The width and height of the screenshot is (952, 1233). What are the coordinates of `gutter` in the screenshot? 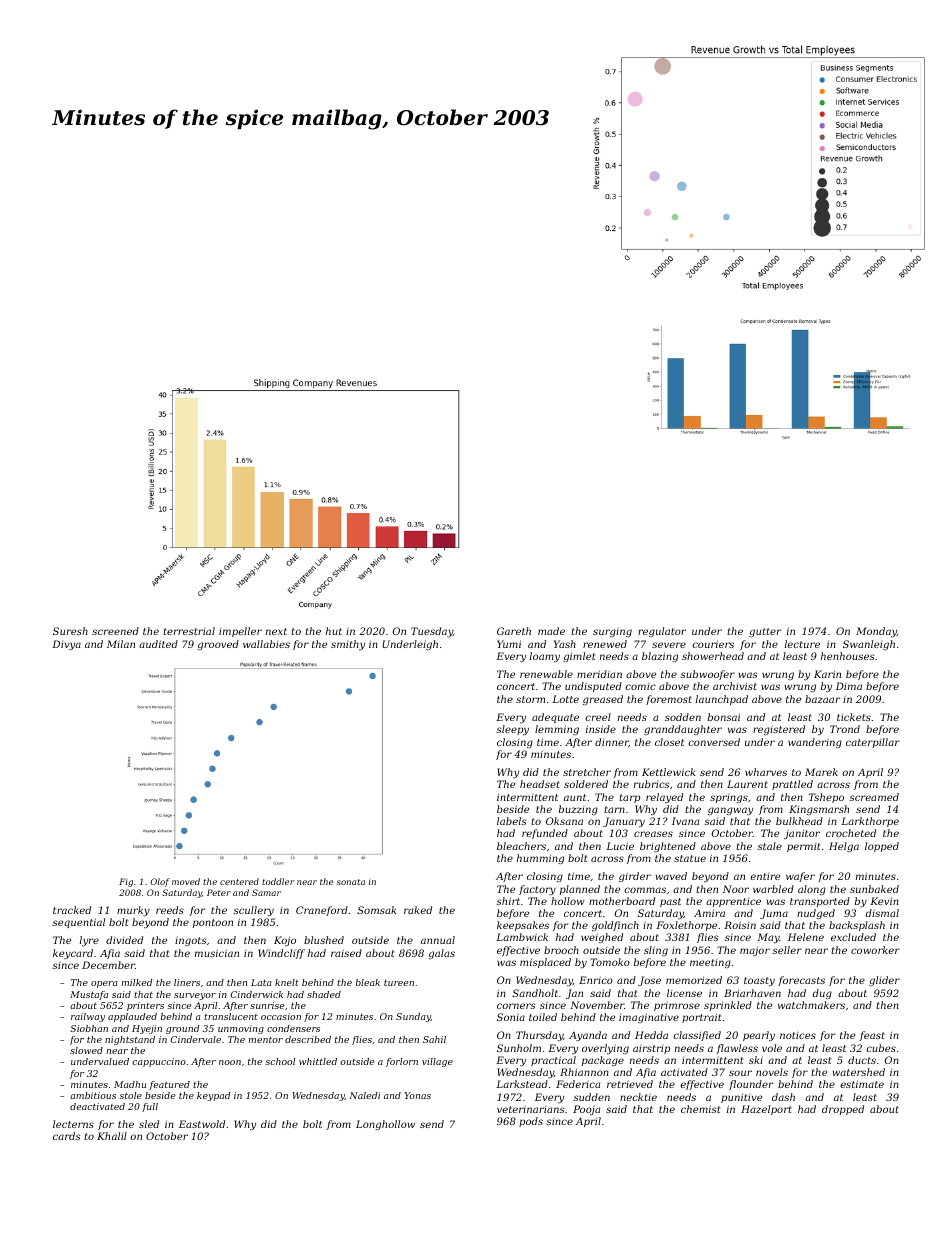 It's located at (765, 632).
